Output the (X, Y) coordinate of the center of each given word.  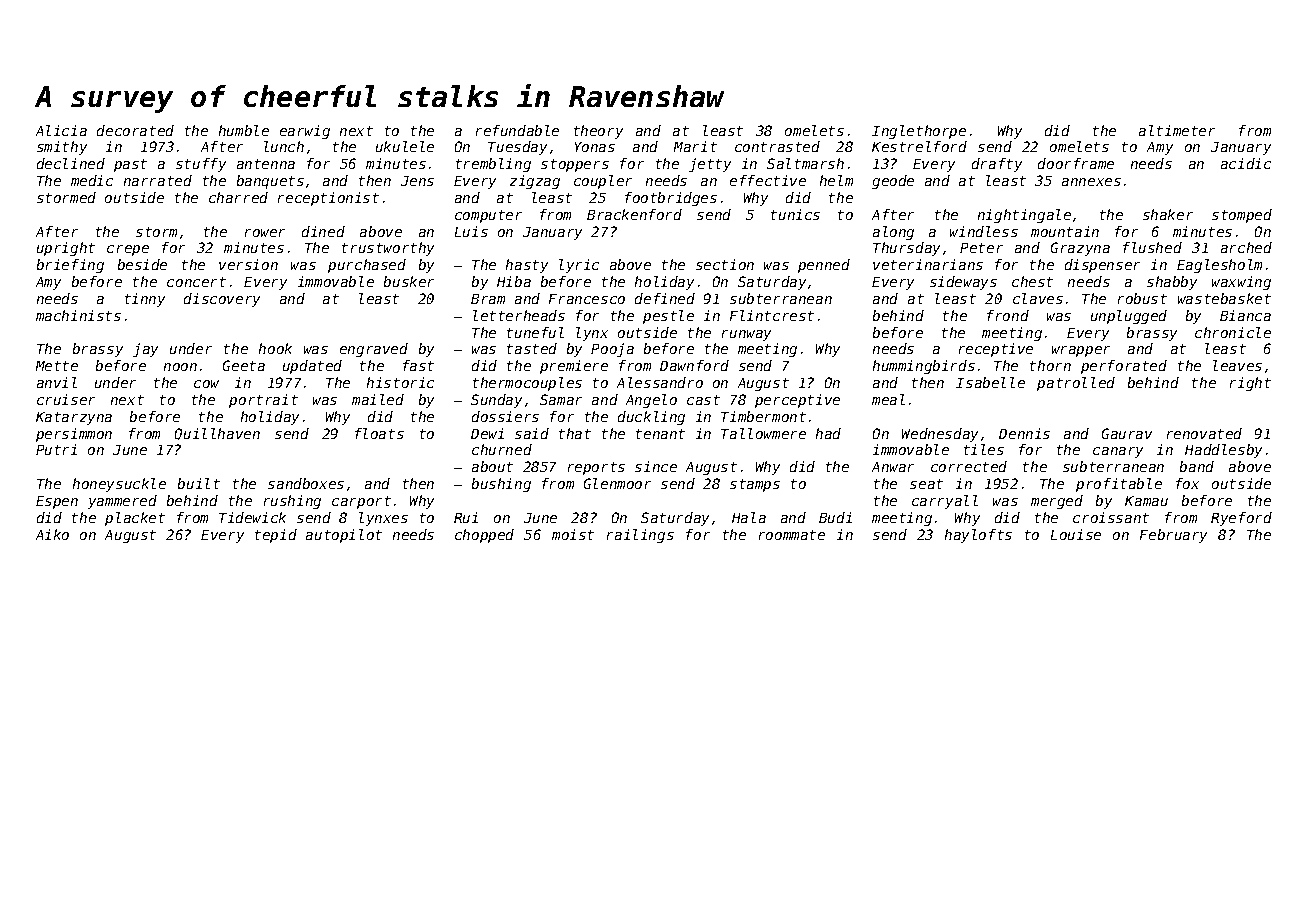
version (248, 264)
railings (640, 536)
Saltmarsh (805, 163)
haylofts (978, 536)
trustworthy (388, 249)
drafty (997, 165)
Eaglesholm (1219, 266)
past (130, 165)
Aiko (52, 534)
